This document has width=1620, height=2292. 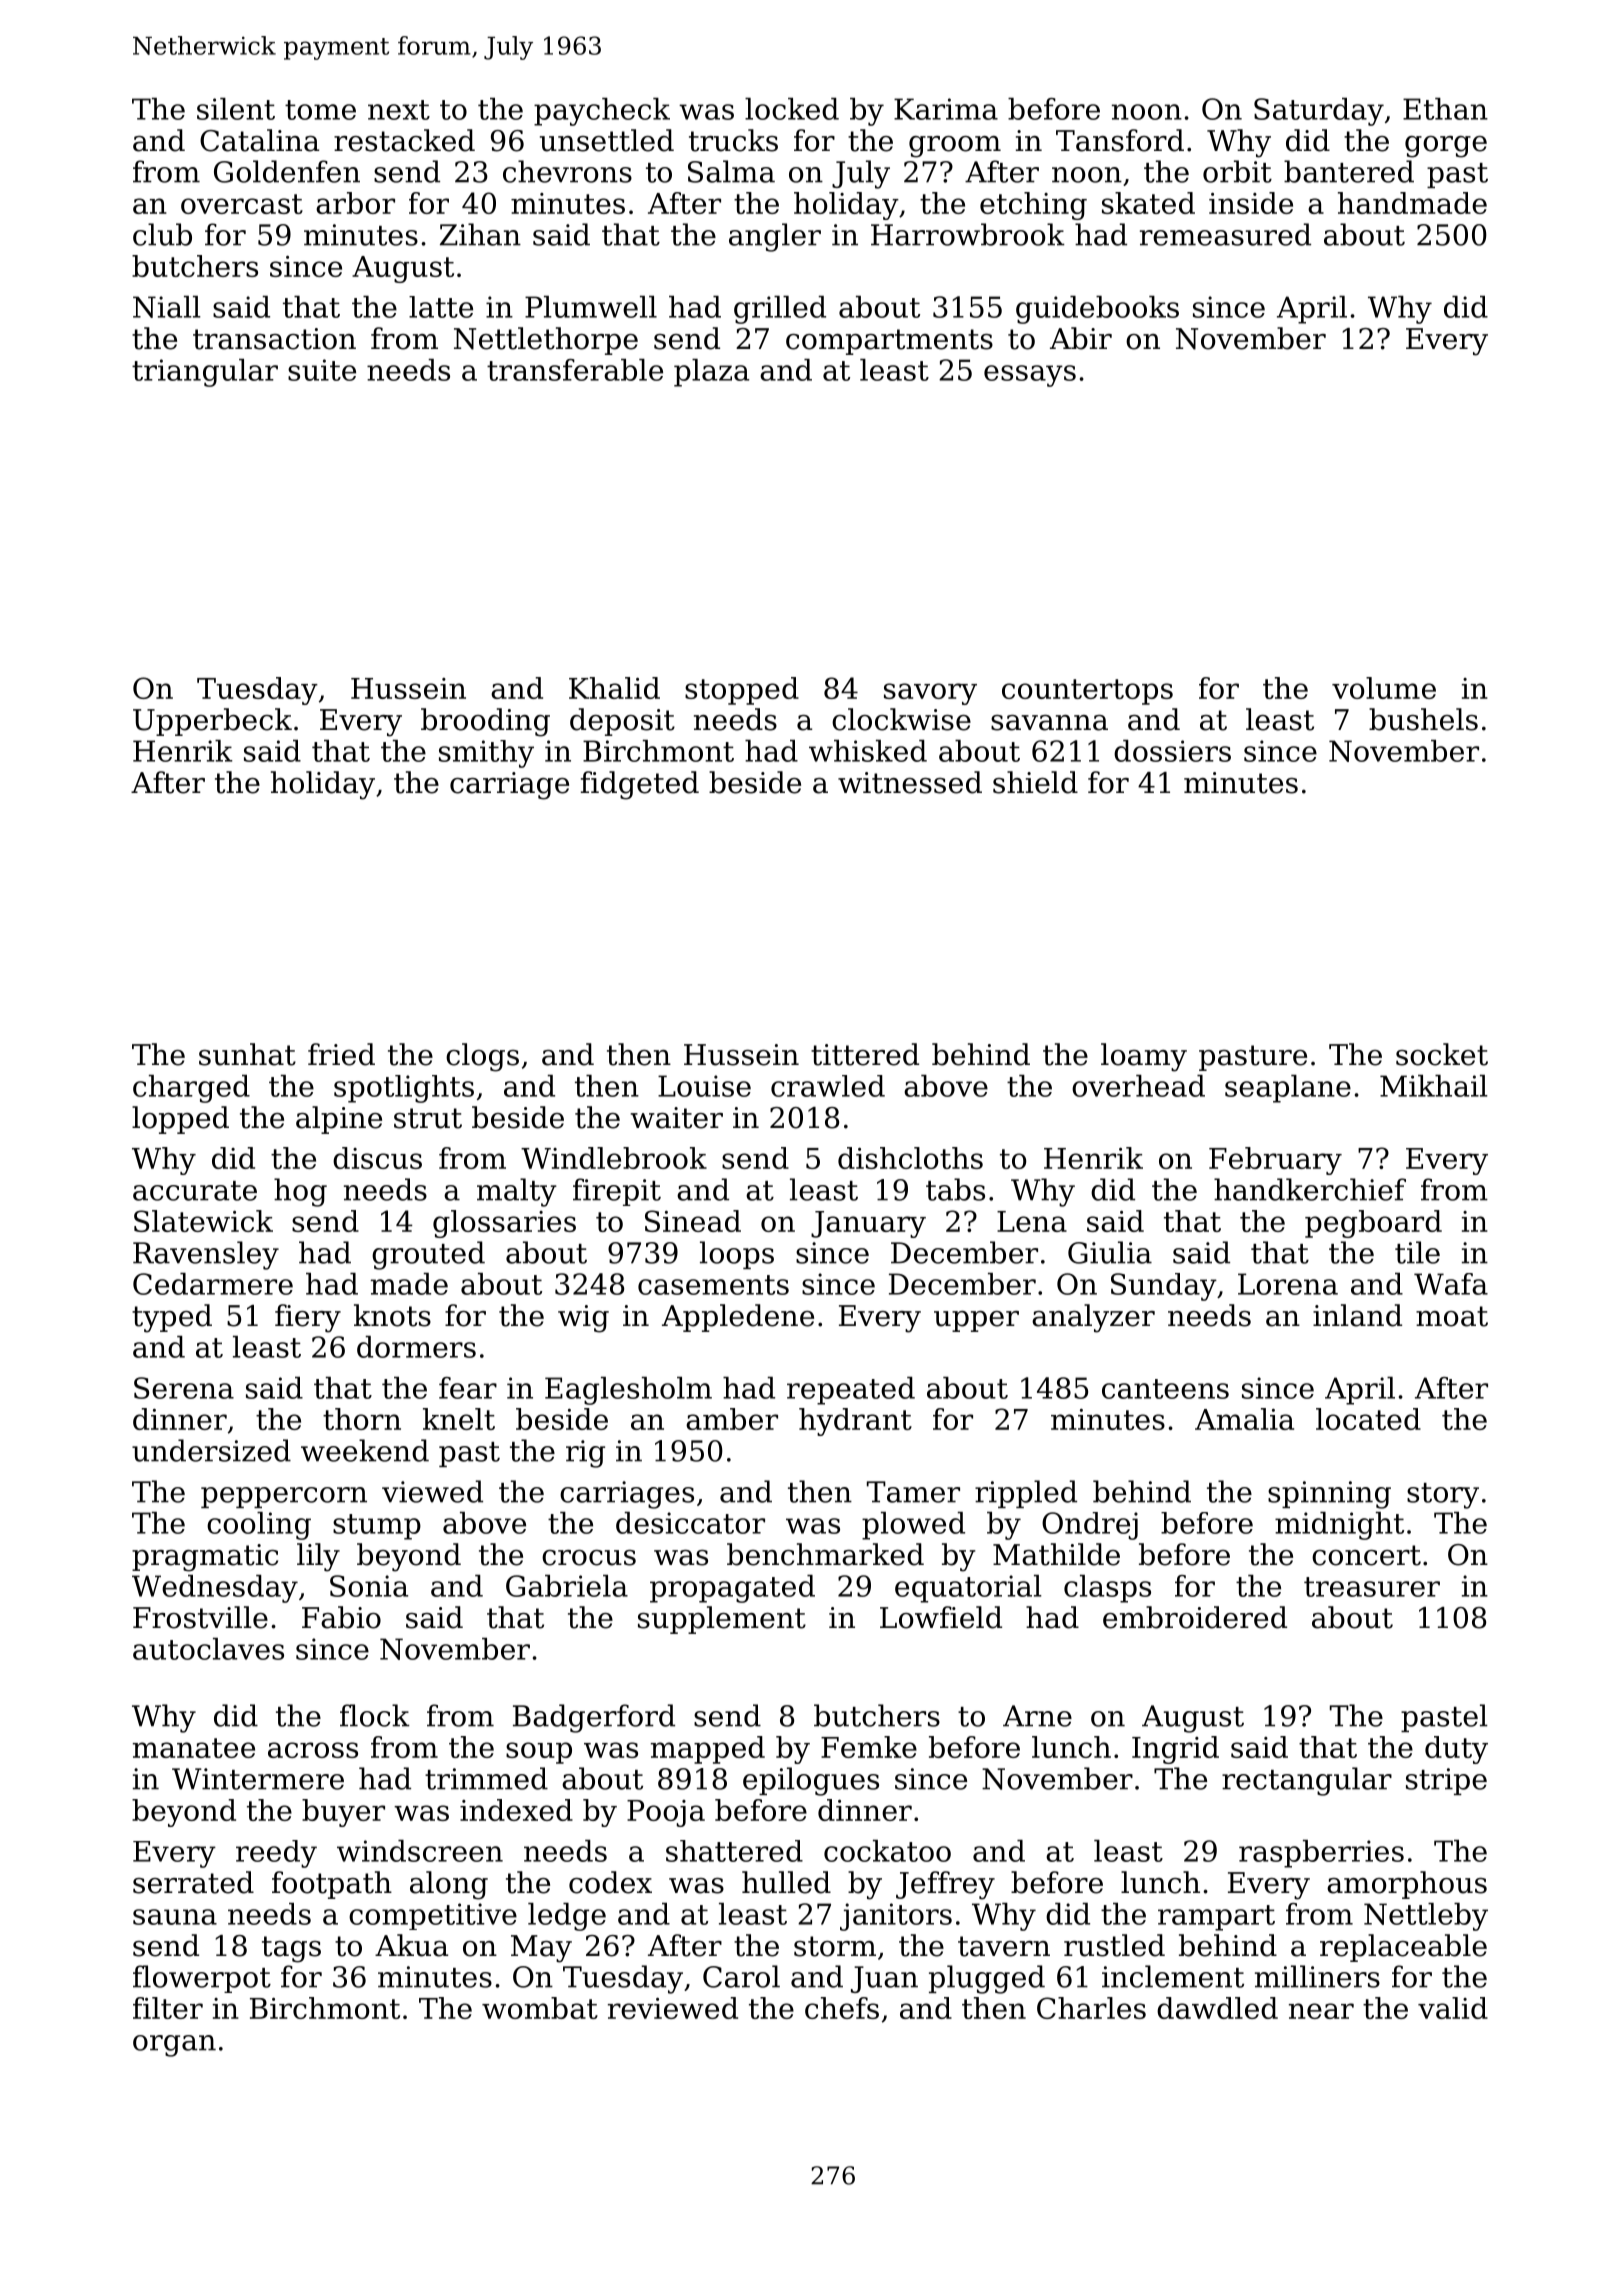 What do you see at coordinates (711, 373) in the document?
I see `plaza` at bounding box center [711, 373].
